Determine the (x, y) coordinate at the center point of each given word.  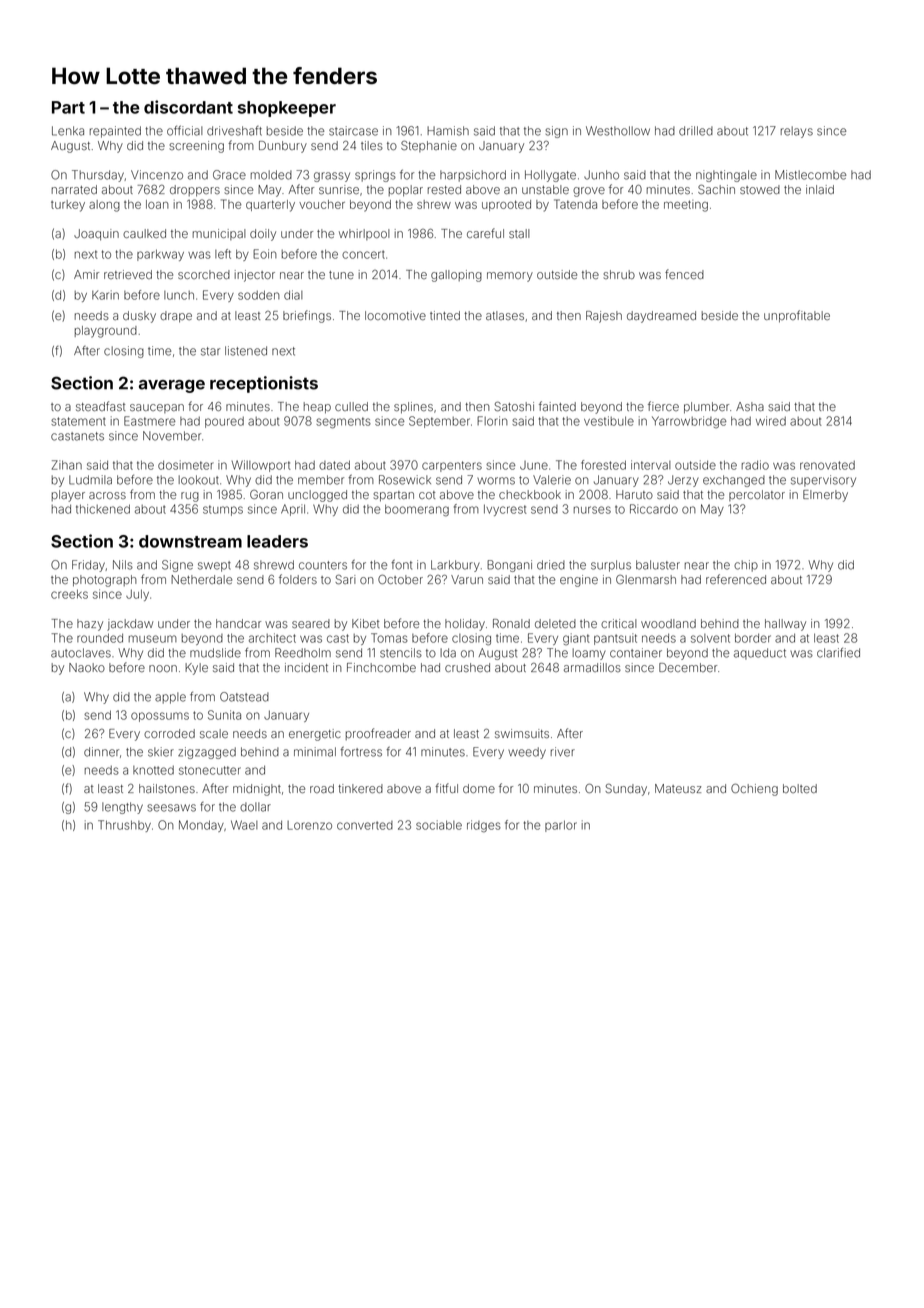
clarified (838, 653)
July (137, 595)
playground (106, 332)
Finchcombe (381, 667)
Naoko (87, 667)
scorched (204, 274)
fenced (684, 274)
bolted (800, 788)
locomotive (395, 315)
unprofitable (797, 316)
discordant (188, 107)
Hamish (448, 131)
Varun (467, 579)
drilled (696, 131)
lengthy (122, 808)
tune (341, 275)
